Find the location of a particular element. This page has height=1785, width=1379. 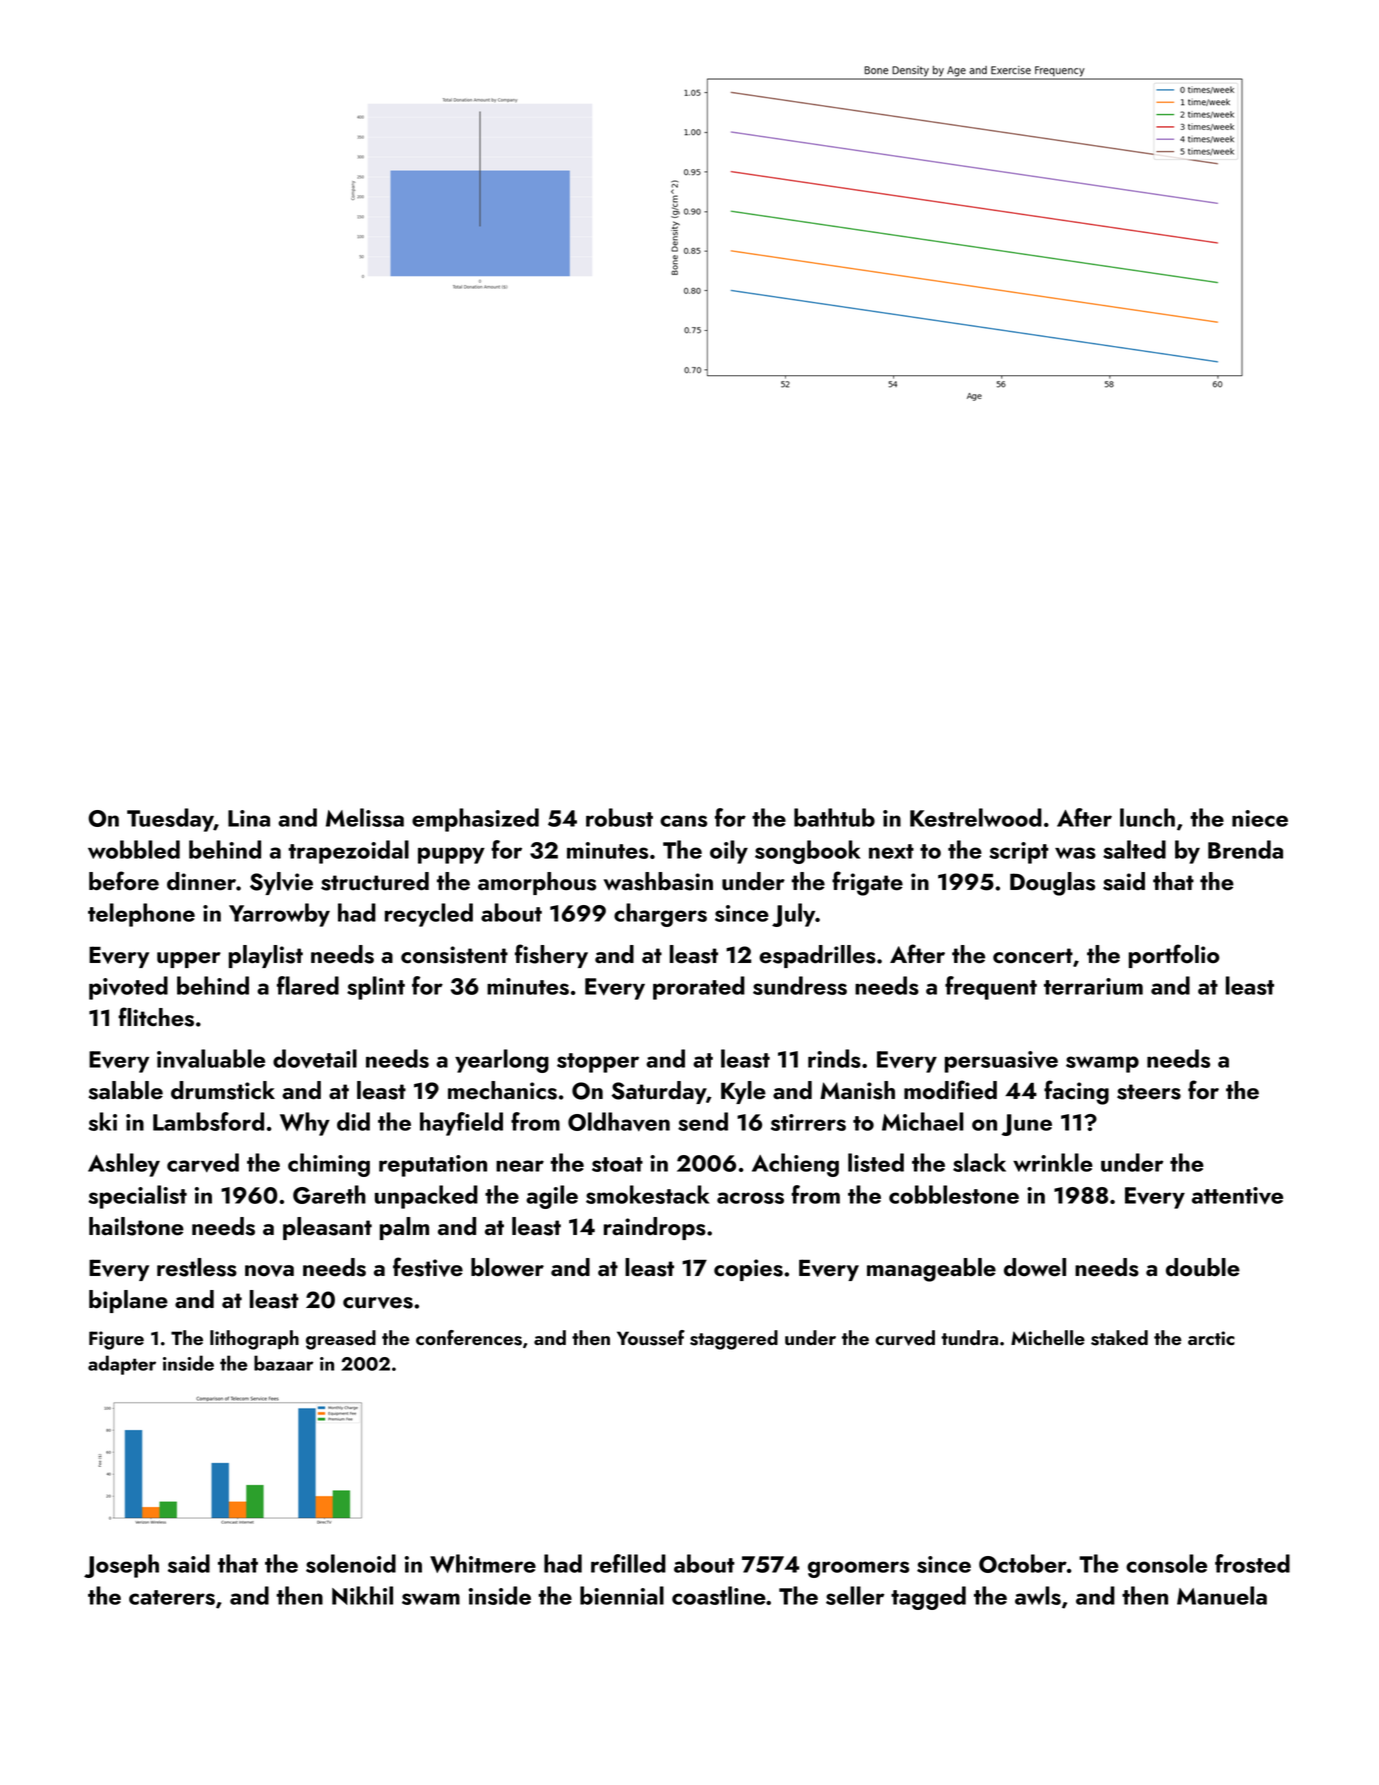

wobbled is located at coordinates (134, 849).
